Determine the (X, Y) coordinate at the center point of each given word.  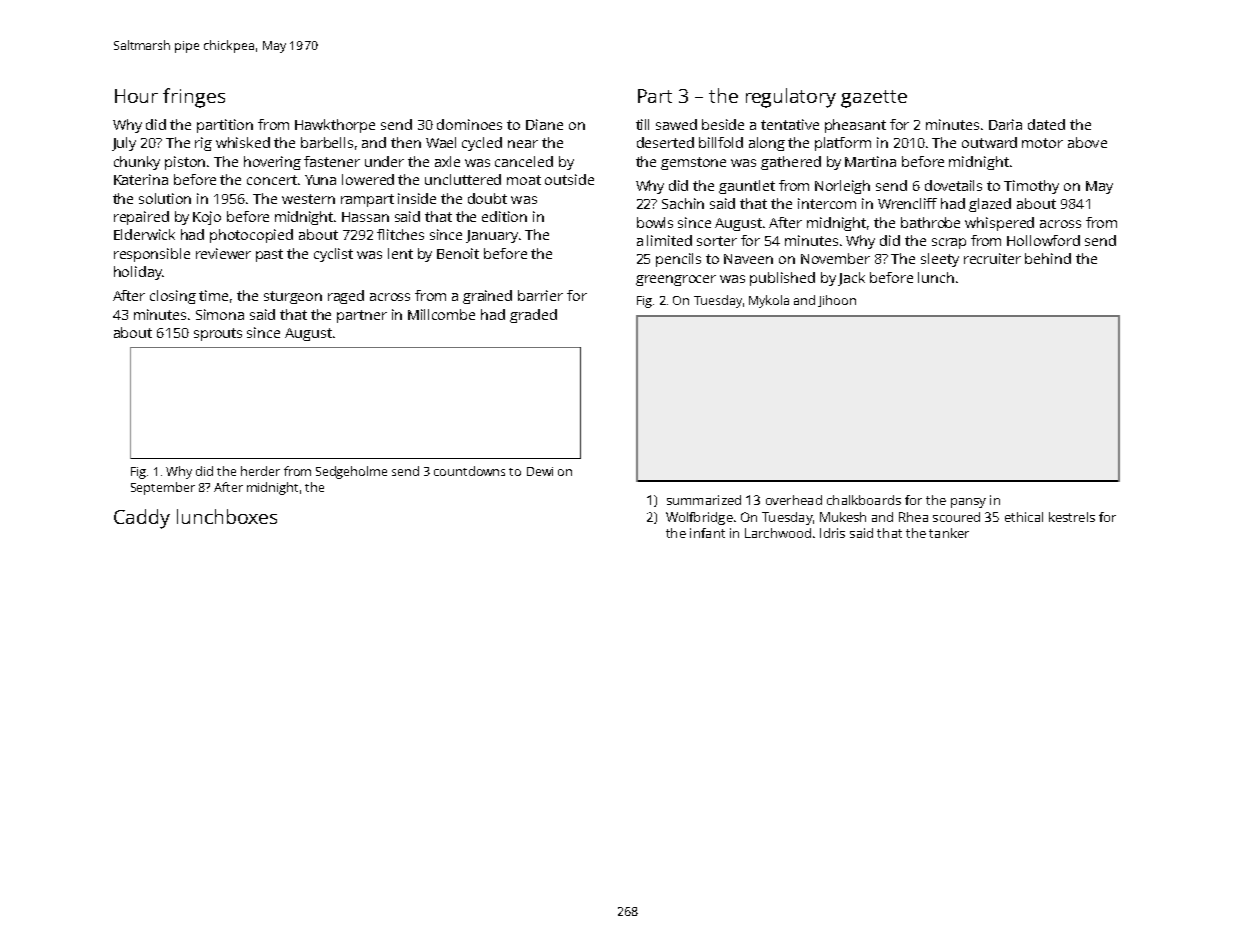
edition (504, 216)
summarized (704, 500)
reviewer (223, 253)
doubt (487, 198)
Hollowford (1043, 240)
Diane (544, 124)
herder (260, 471)
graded (533, 316)
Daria (1005, 124)
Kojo (207, 218)
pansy (968, 503)
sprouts (218, 334)
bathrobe (930, 222)
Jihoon (837, 301)
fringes (194, 98)
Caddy (142, 519)
